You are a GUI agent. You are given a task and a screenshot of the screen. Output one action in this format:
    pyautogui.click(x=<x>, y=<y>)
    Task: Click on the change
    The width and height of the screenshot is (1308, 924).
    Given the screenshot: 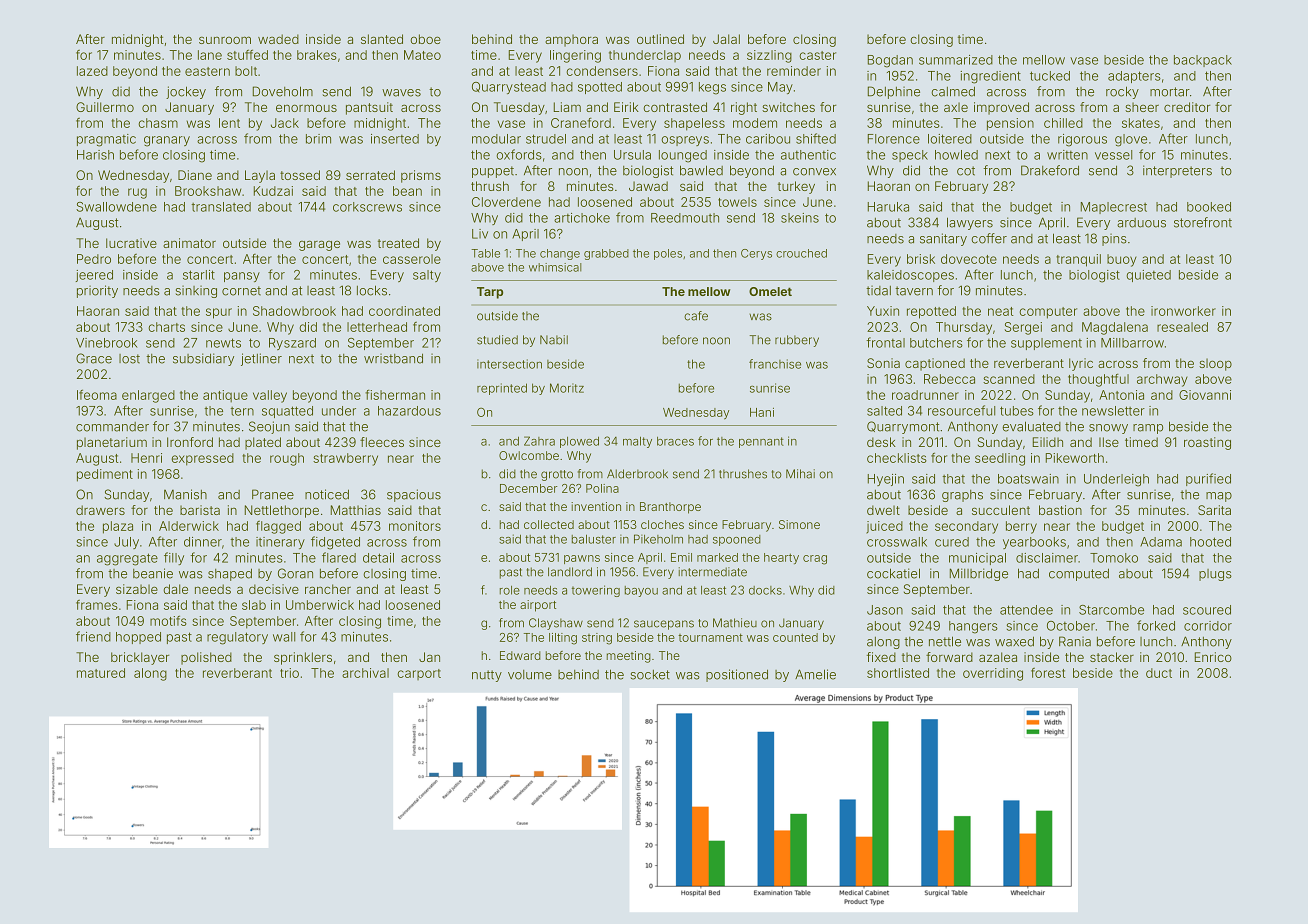 What is the action you would take?
    pyautogui.click(x=560, y=254)
